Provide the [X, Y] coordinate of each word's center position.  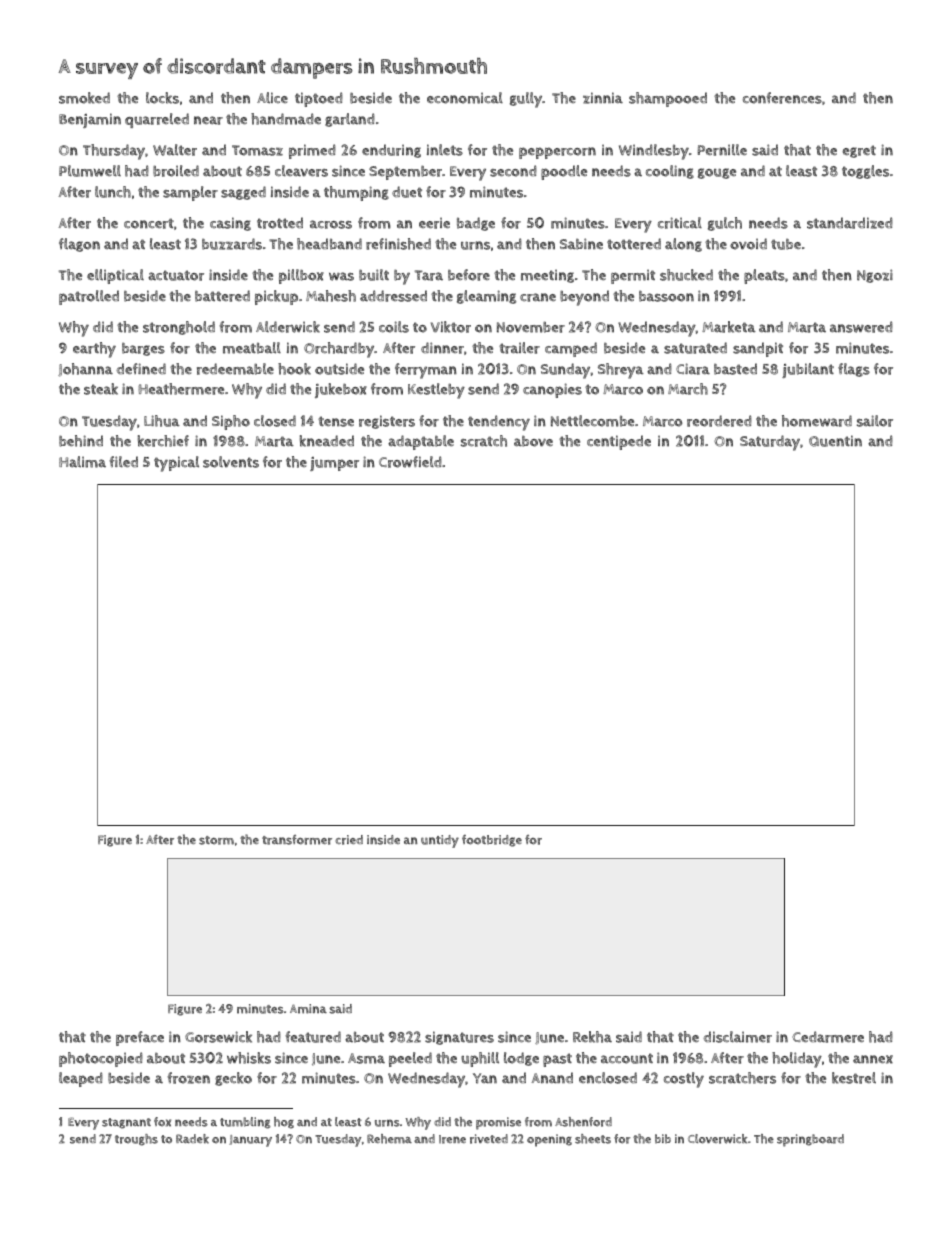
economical [465, 98]
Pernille [722, 150]
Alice [272, 98]
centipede [619, 442]
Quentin [835, 441]
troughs [136, 1140]
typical [176, 464]
